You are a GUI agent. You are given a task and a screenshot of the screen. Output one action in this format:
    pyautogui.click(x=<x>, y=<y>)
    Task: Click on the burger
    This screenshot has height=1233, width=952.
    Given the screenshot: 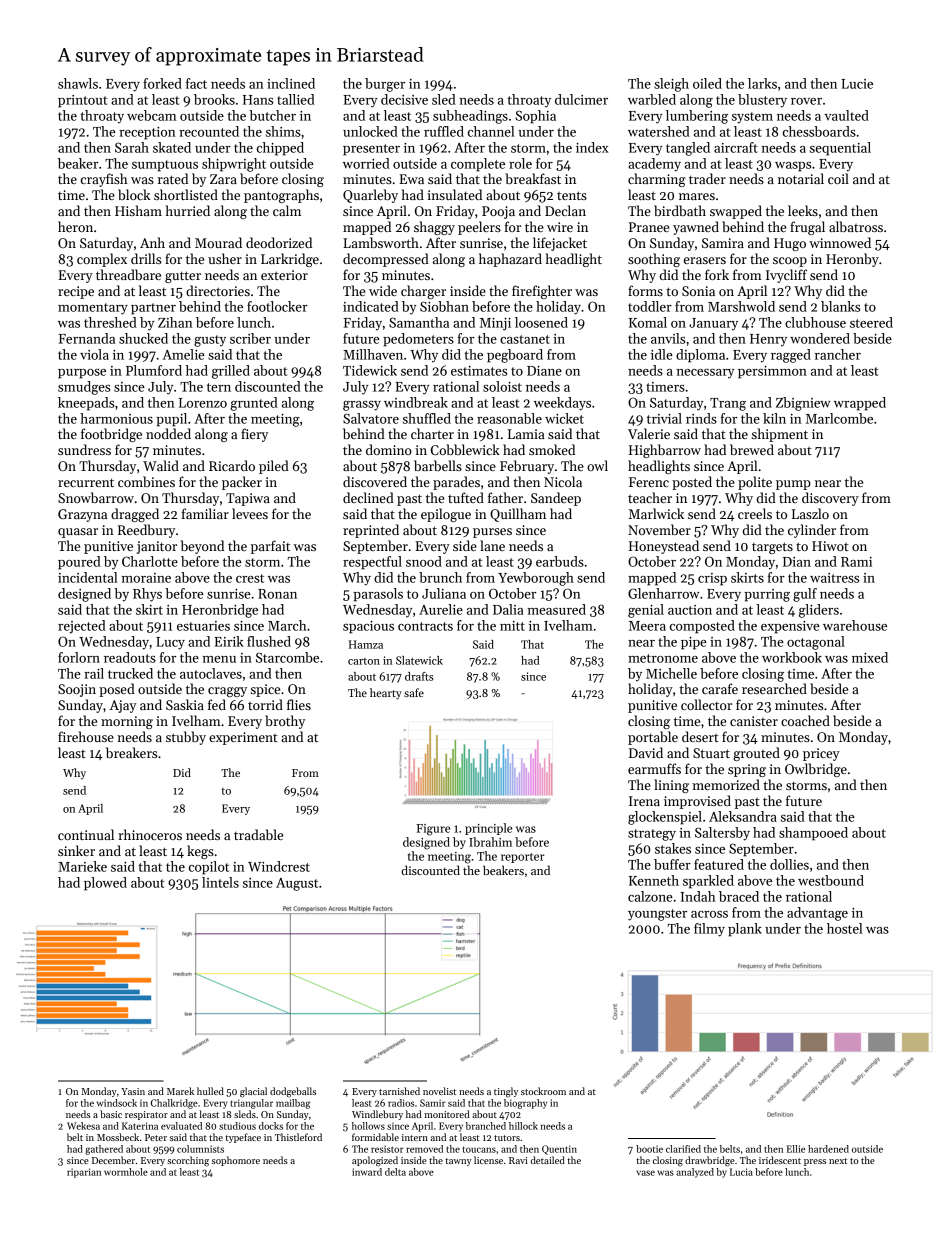 What is the action you would take?
    pyautogui.click(x=385, y=85)
